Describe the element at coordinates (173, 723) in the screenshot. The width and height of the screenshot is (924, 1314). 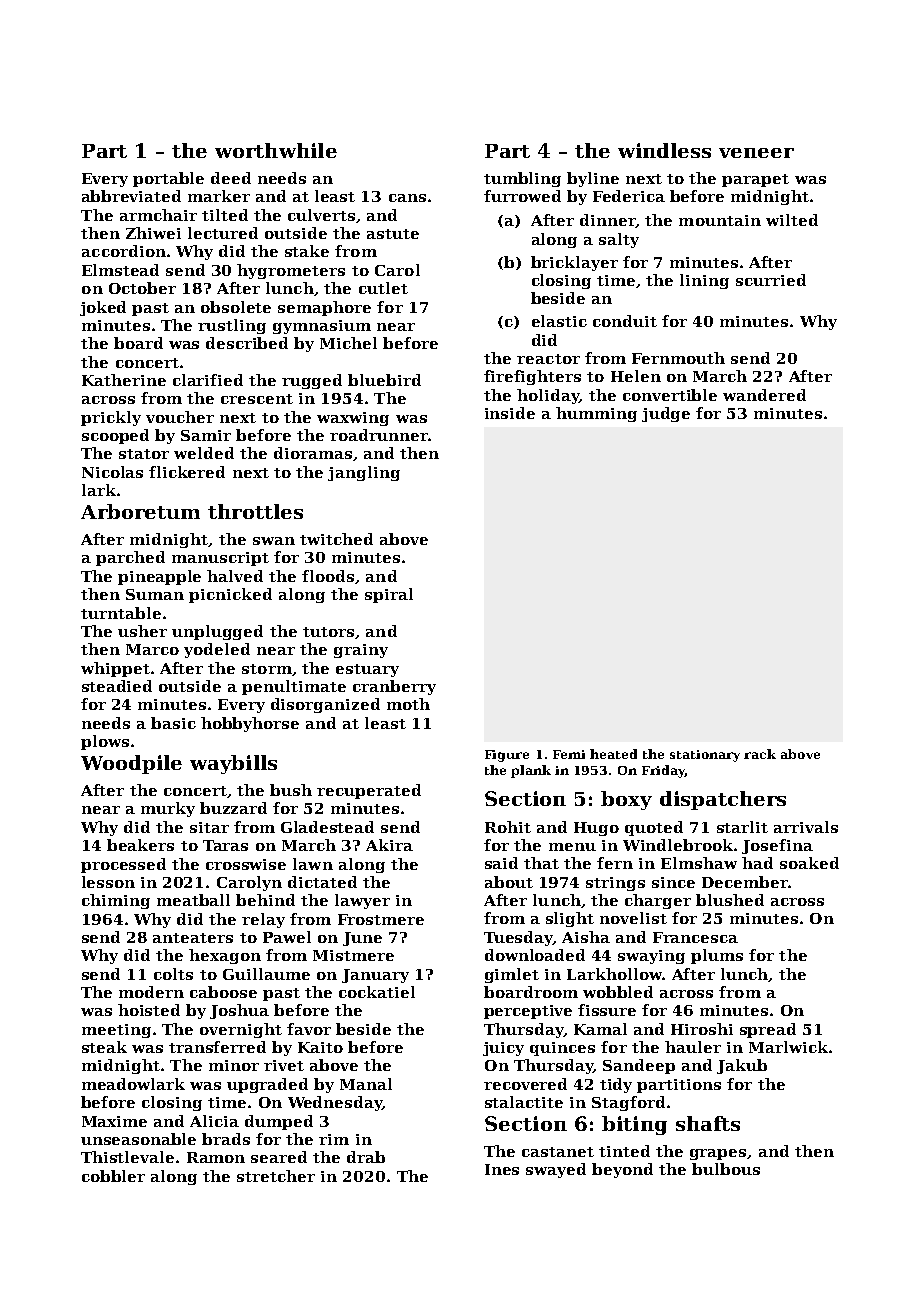
I see `basic` at that location.
